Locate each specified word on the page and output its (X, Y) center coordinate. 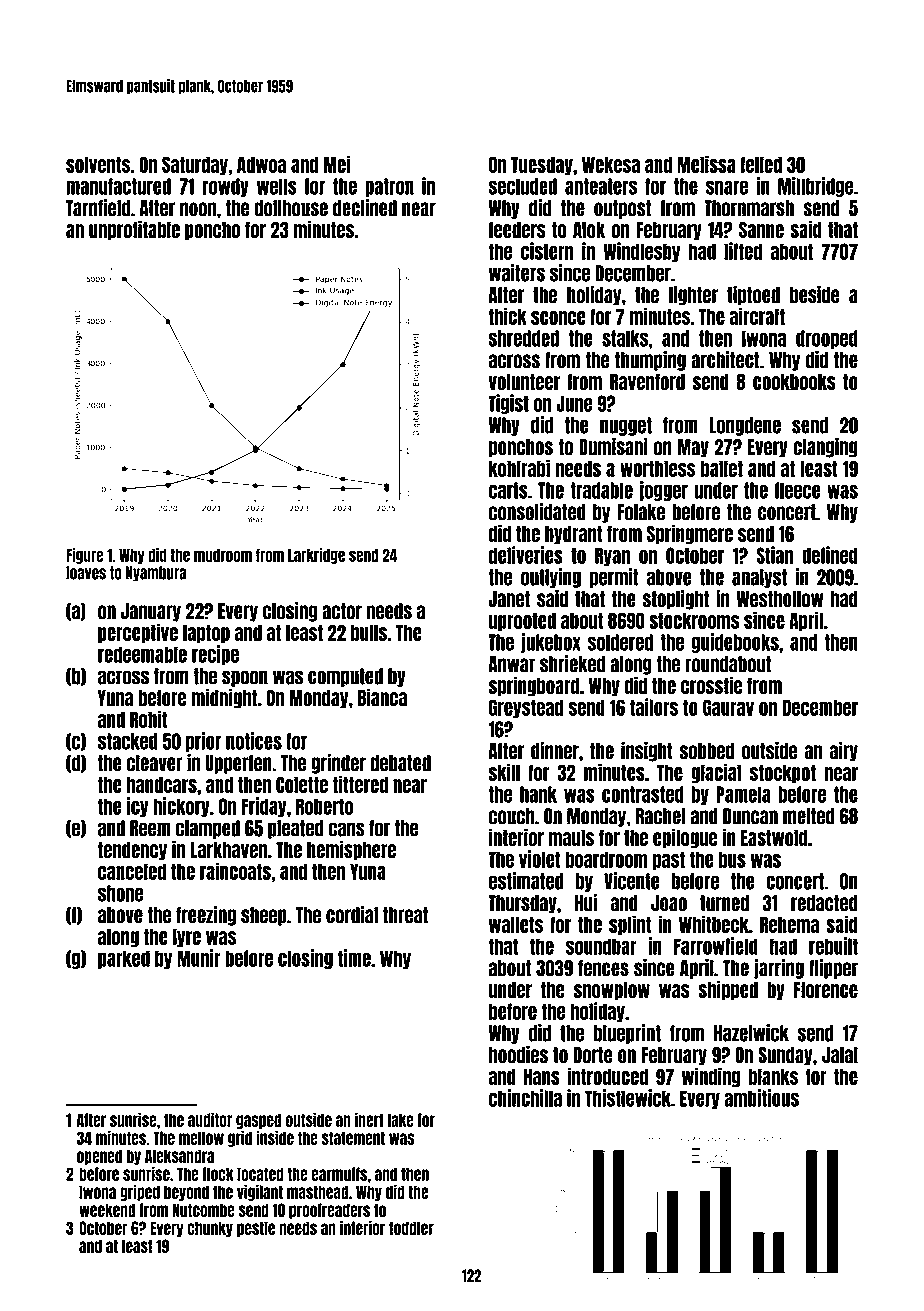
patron (389, 187)
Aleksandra (179, 1156)
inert (369, 1119)
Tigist (508, 404)
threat (405, 915)
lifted (743, 251)
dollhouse (291, 208)
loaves (86, 573)
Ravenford (647, 382)
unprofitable (134, 230)
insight (647, 752)
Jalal (840, 1055)
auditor (210, 1119)
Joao (669, 903)
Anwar (511, 664)
